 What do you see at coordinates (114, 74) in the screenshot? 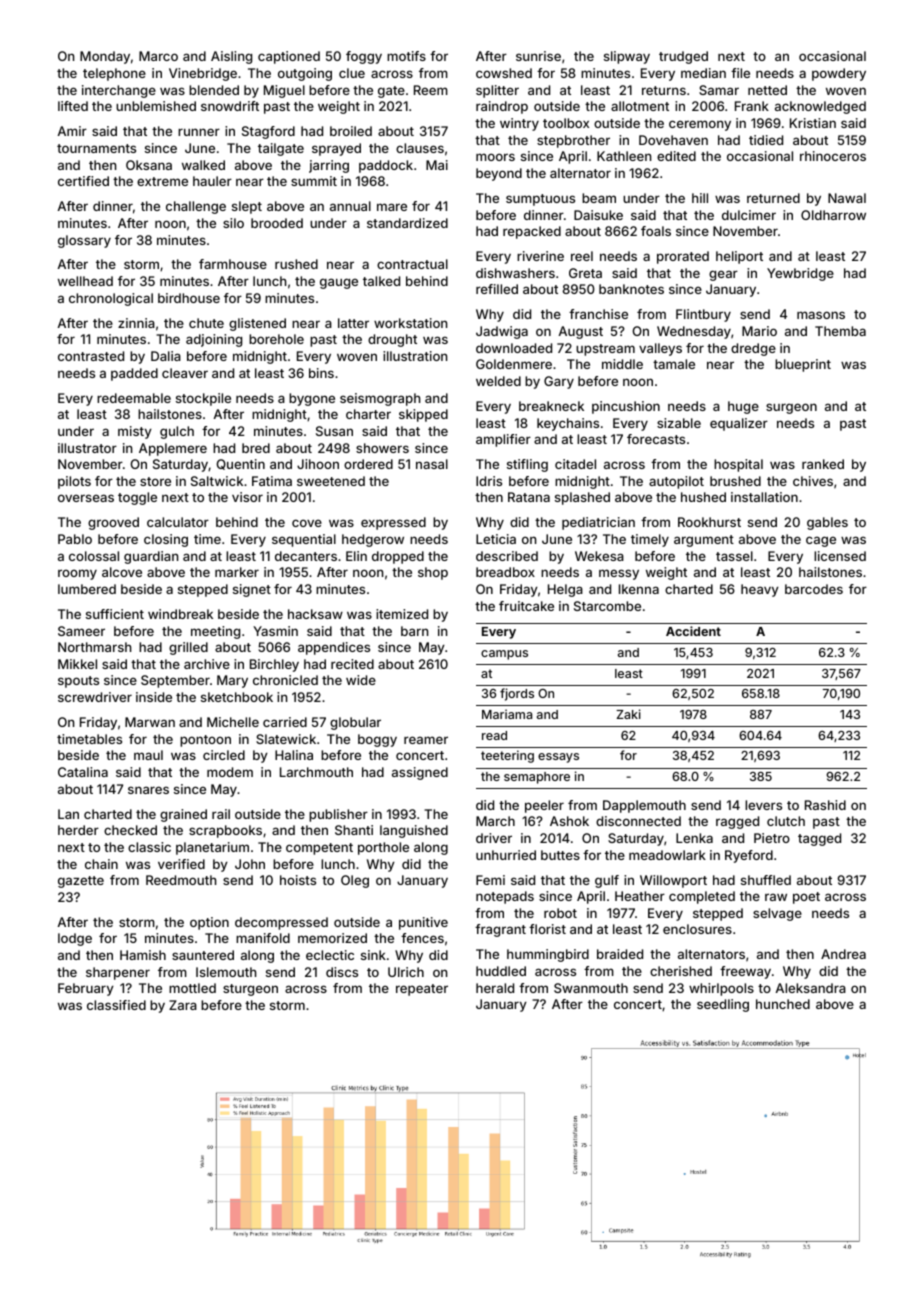
I see `telephone` at bounding box center [114, 74].
